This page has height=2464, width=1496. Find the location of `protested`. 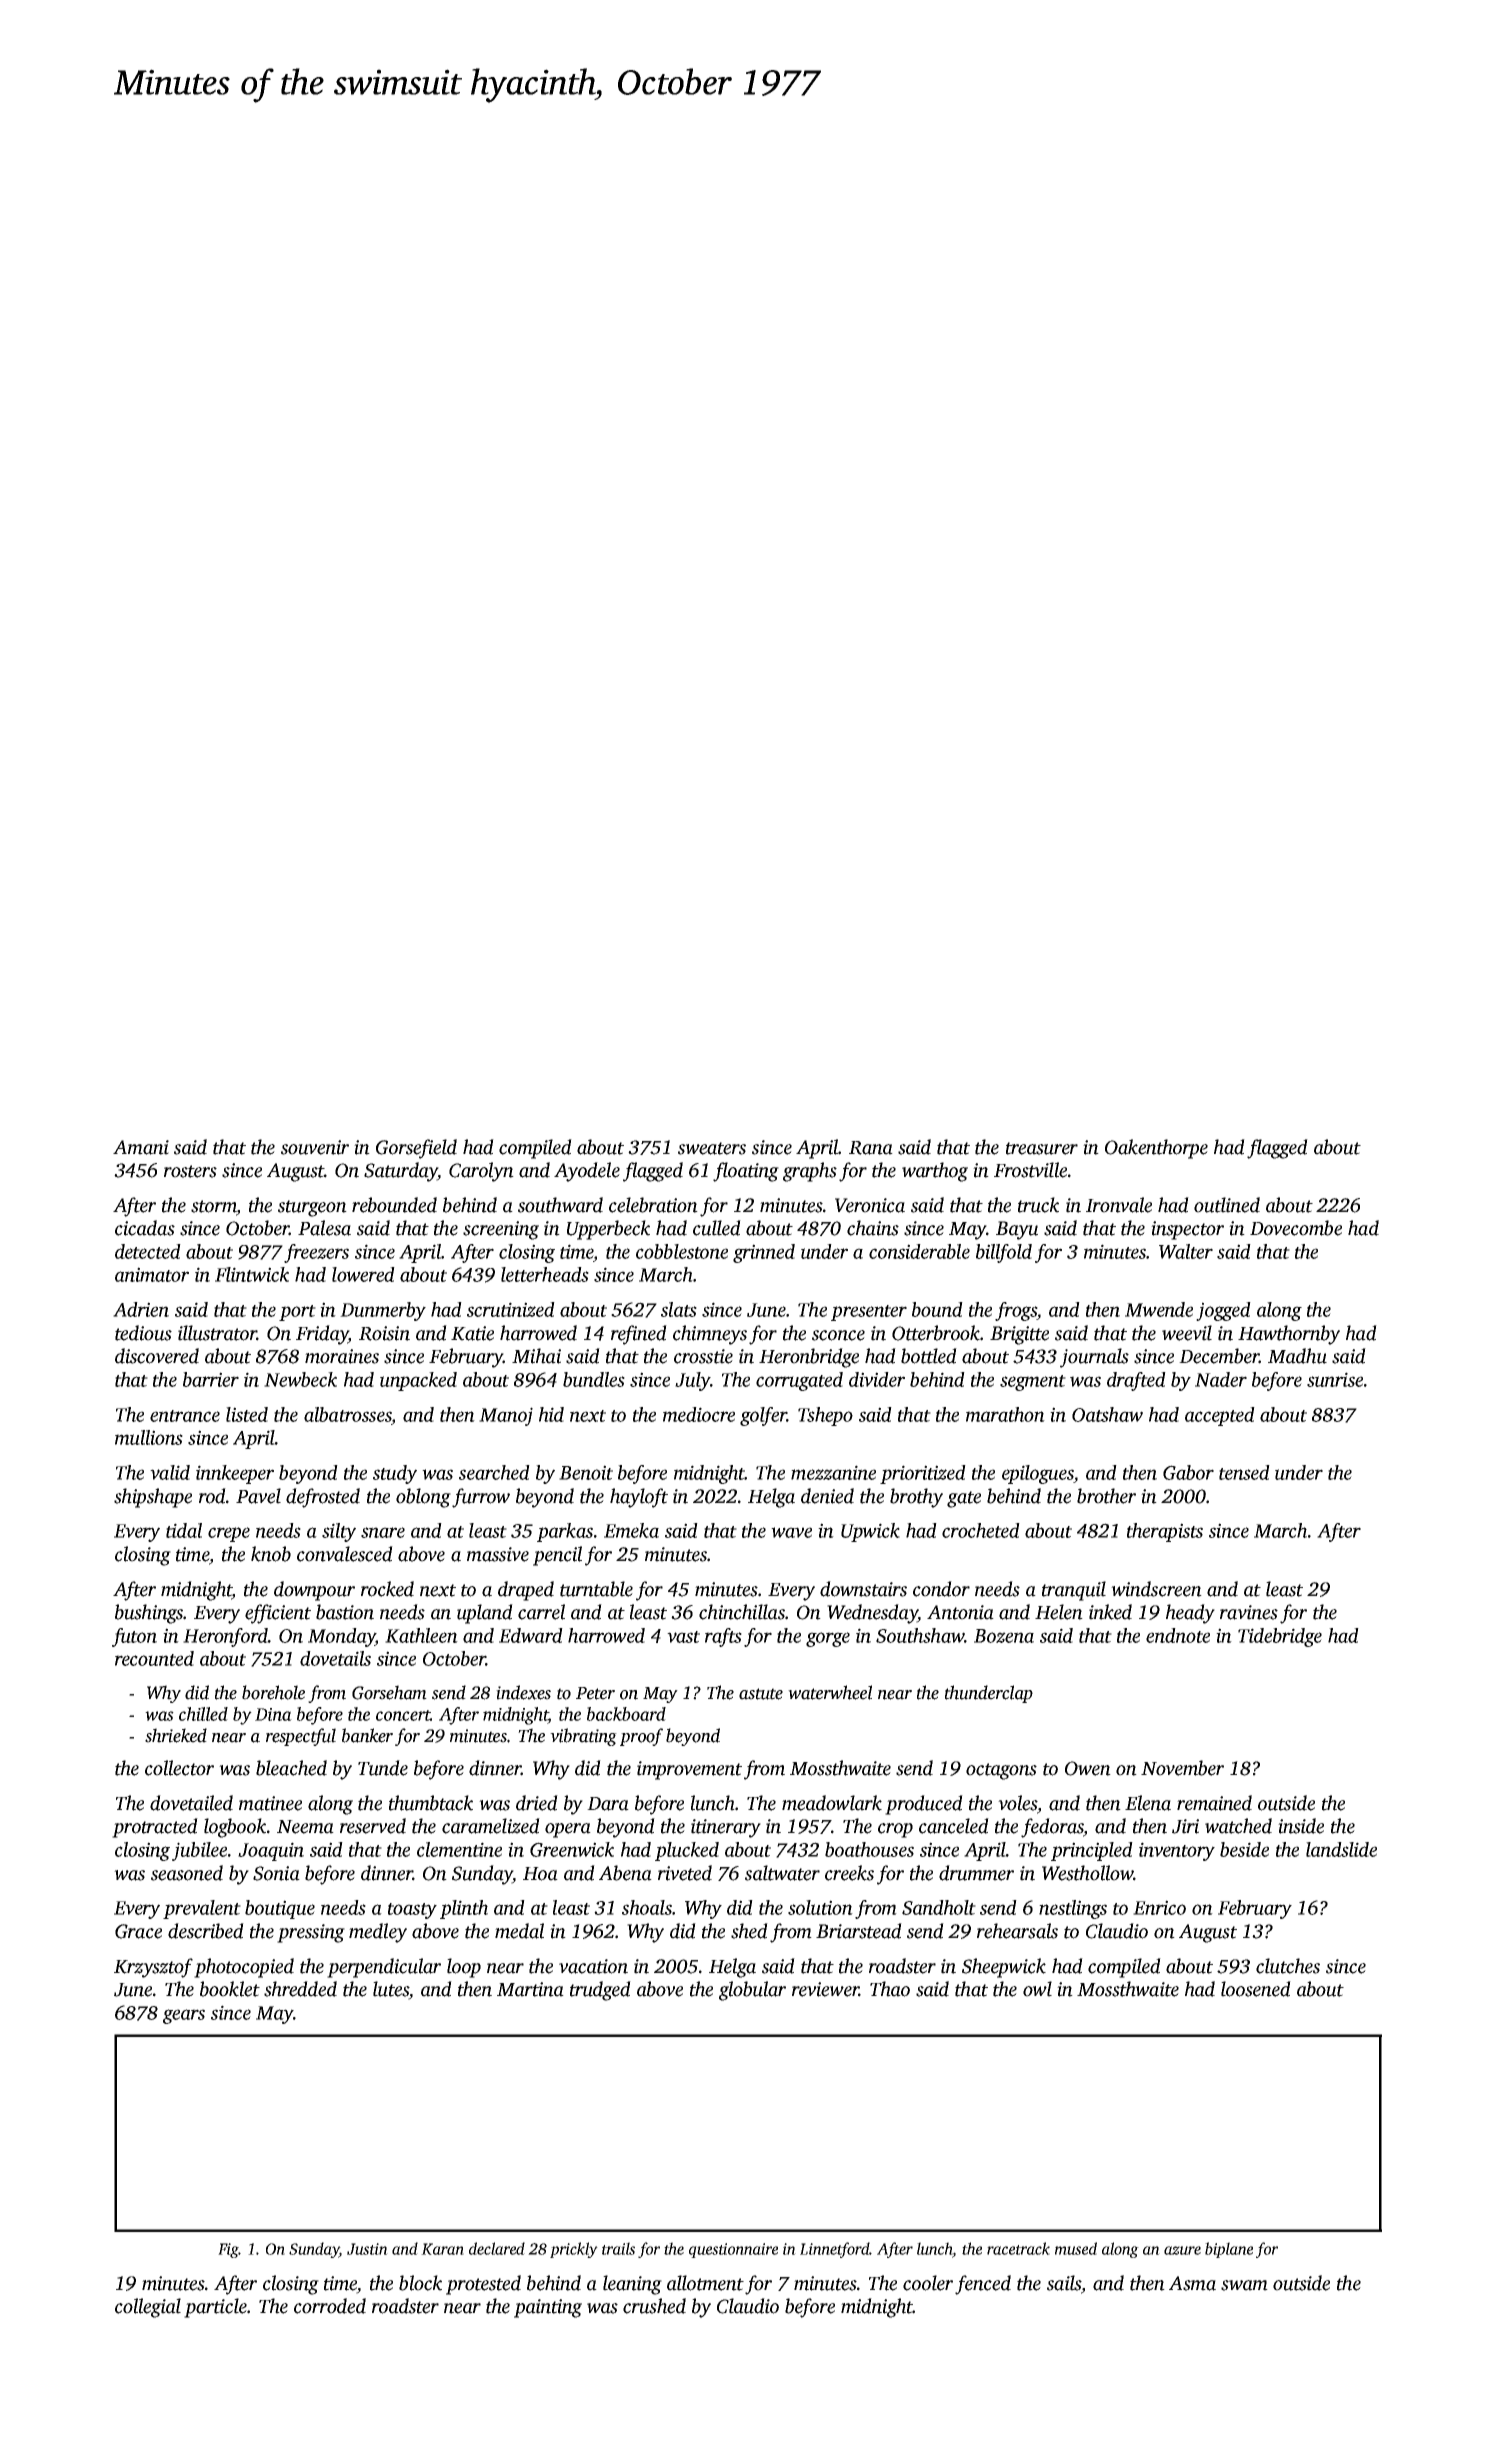

protested is located at coordinates (483, 2285).
